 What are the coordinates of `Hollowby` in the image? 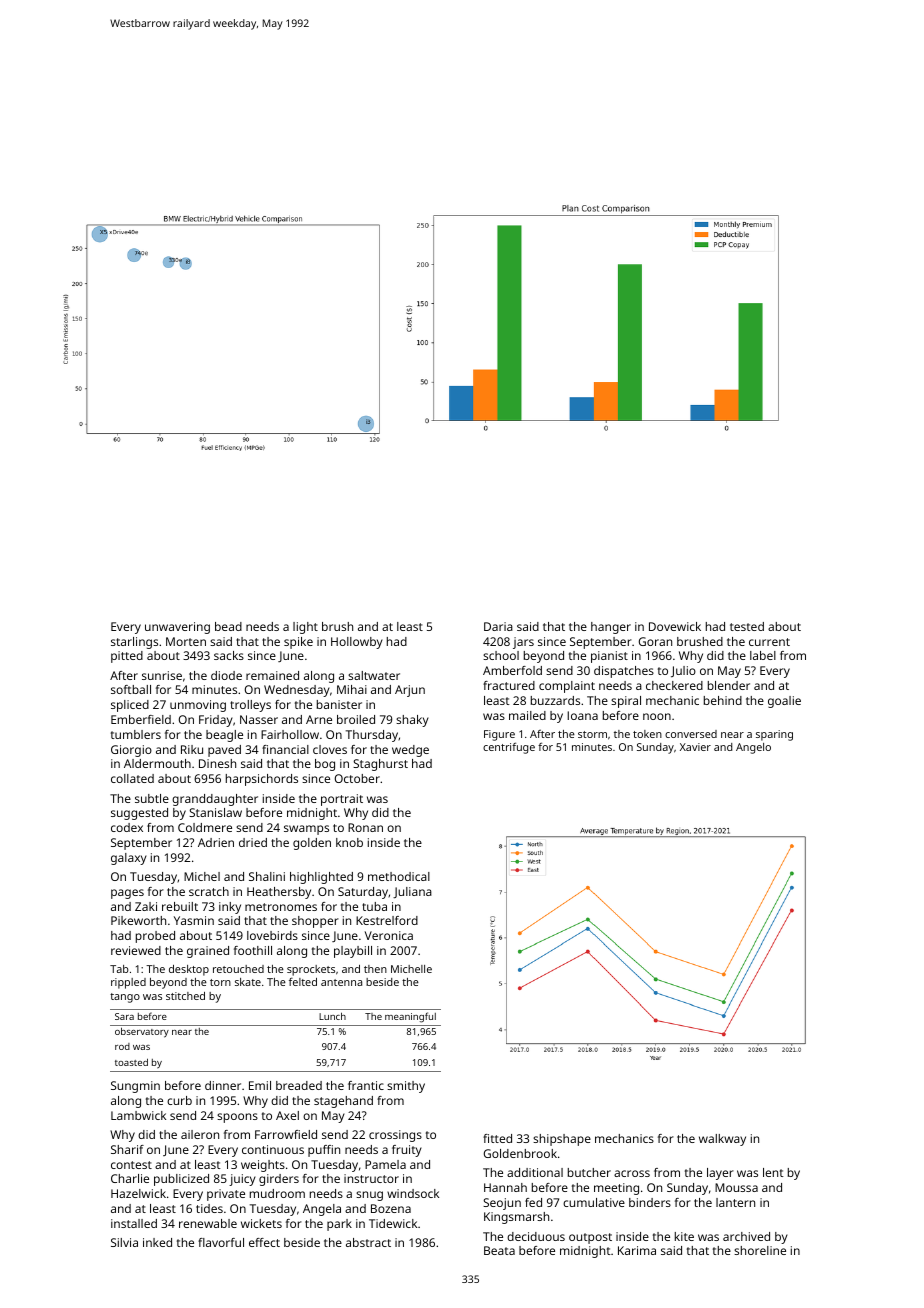 It's located at (357, 643).
